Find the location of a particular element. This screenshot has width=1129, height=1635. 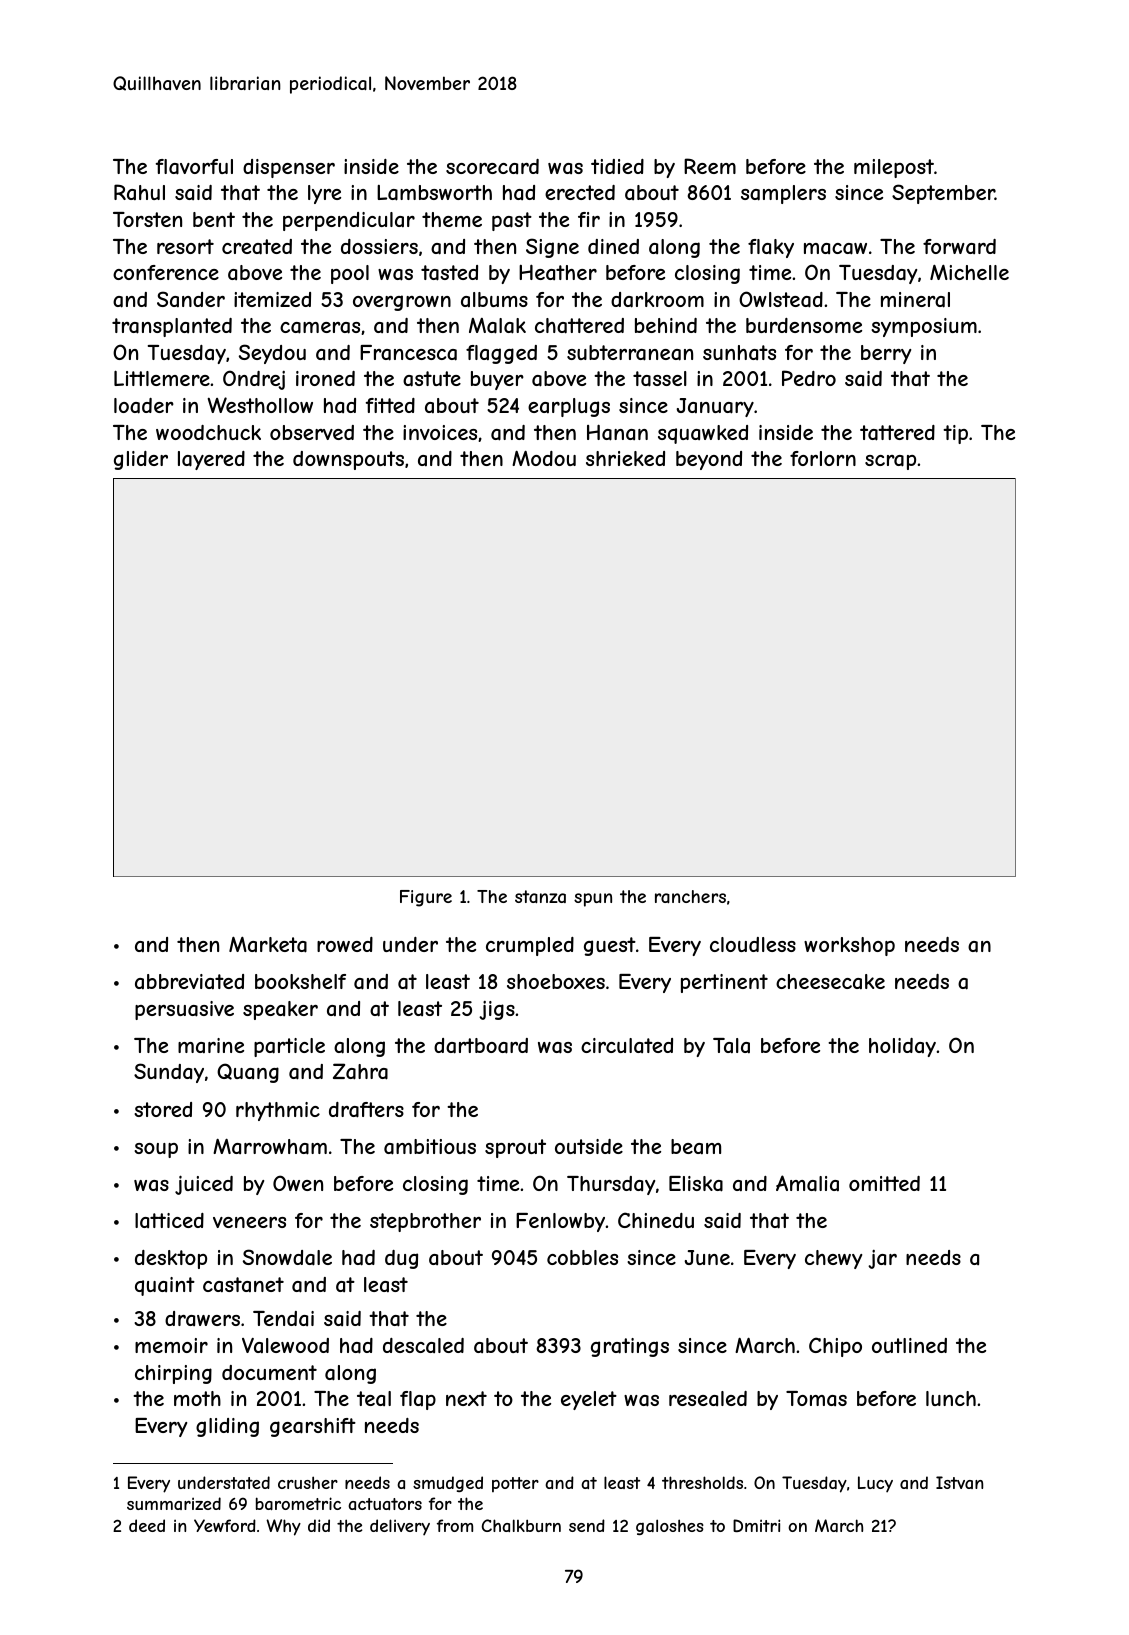

latticed is located at coordinates (169, 1220).
